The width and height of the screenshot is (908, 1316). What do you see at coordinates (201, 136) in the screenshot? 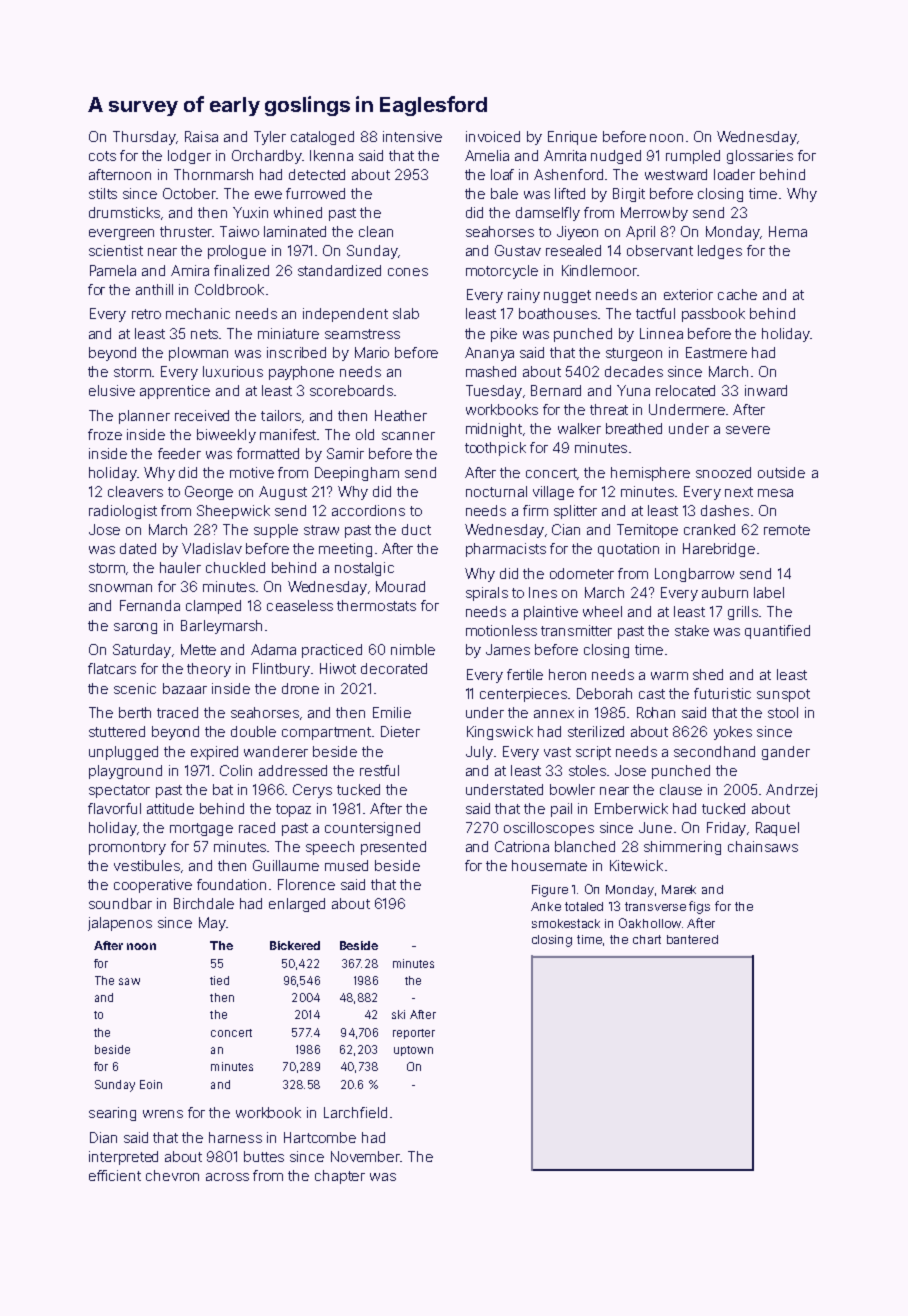
I see `Raisa` at bounding box center [201, 136].
